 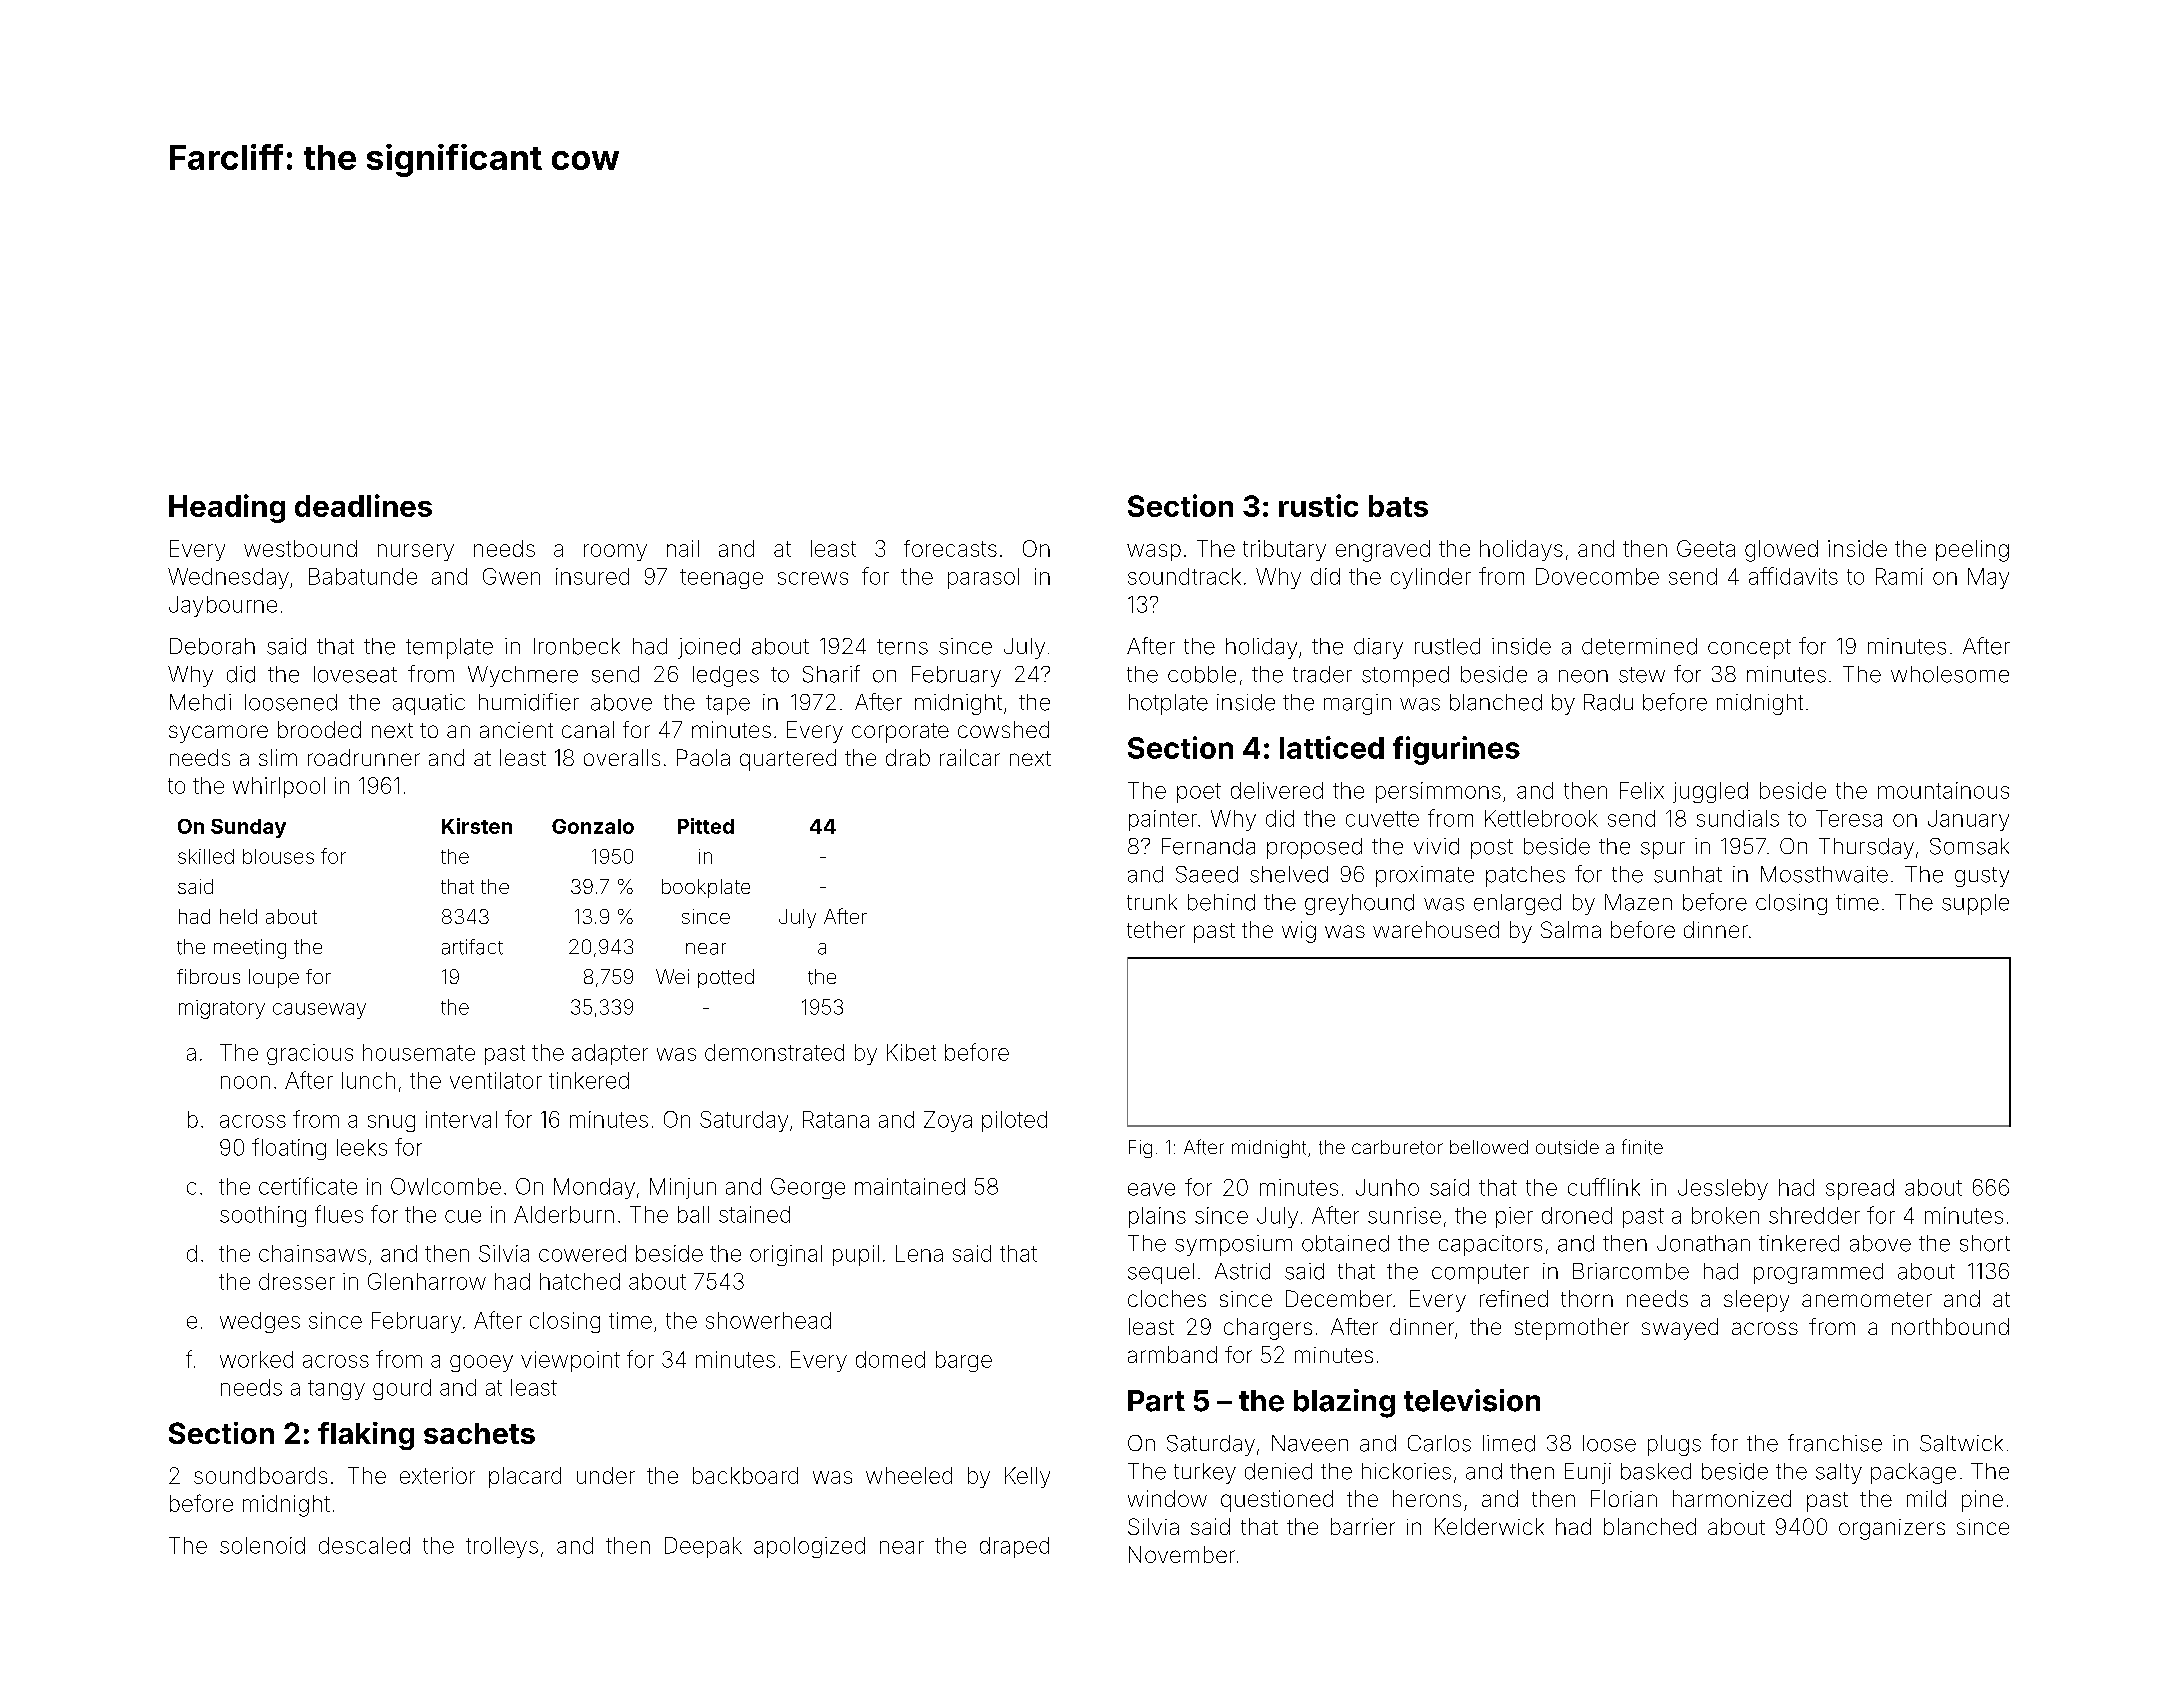 What do you see at coordinates (1344, 1403) in the screenshot?
I see `blazing` at bounding box center [1344, 1403].
